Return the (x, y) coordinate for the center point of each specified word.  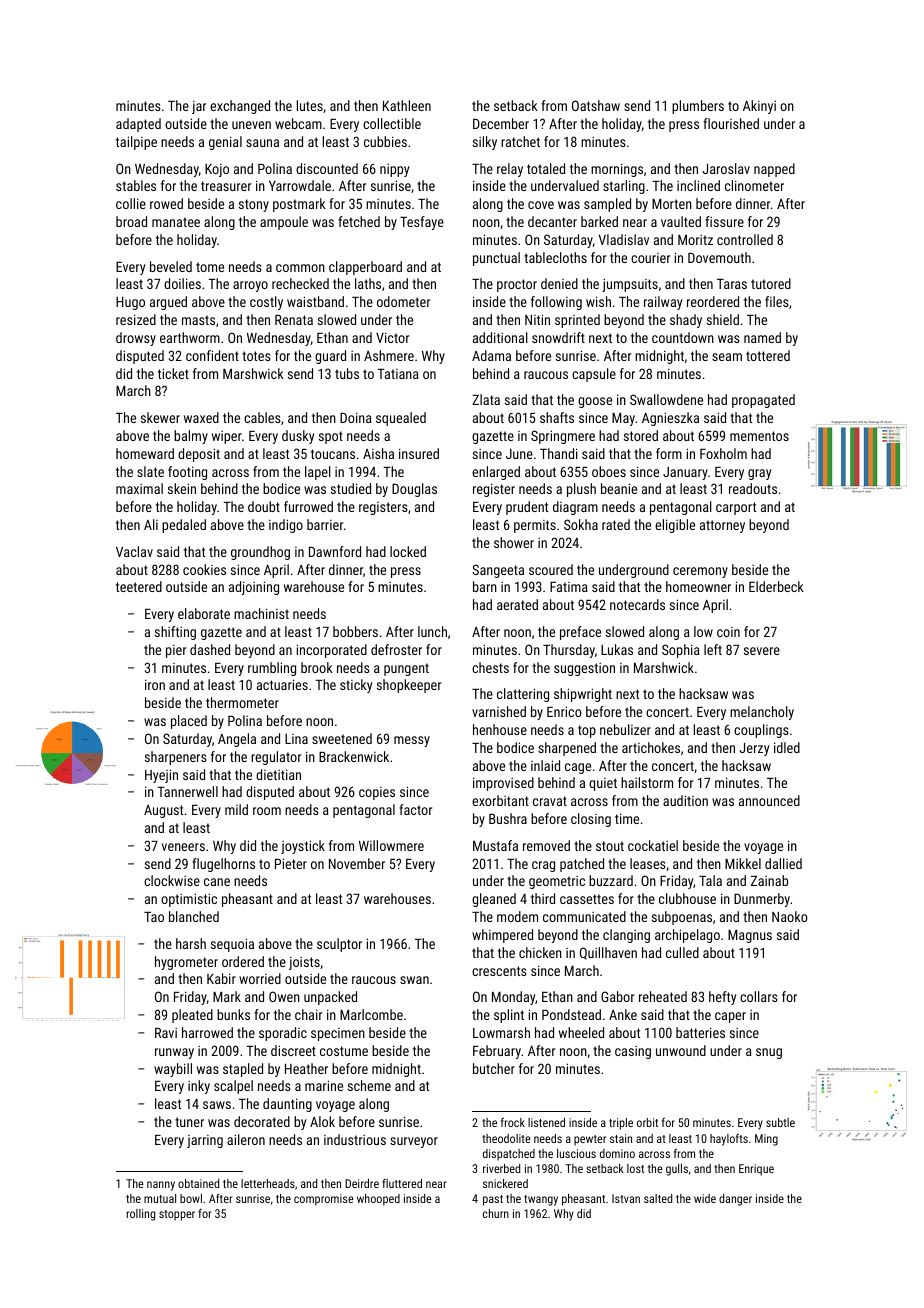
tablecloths (555, 257)
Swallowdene (666, 399)
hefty (722, 998)
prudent (527, 508)
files (777, 301)
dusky (298, 437)
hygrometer (186, 963)
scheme (369, 1085)
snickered (505, 1183)
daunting (287, 1105)
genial (225, 143)
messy (412, 741)
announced (769, 800)
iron (155, 684)
